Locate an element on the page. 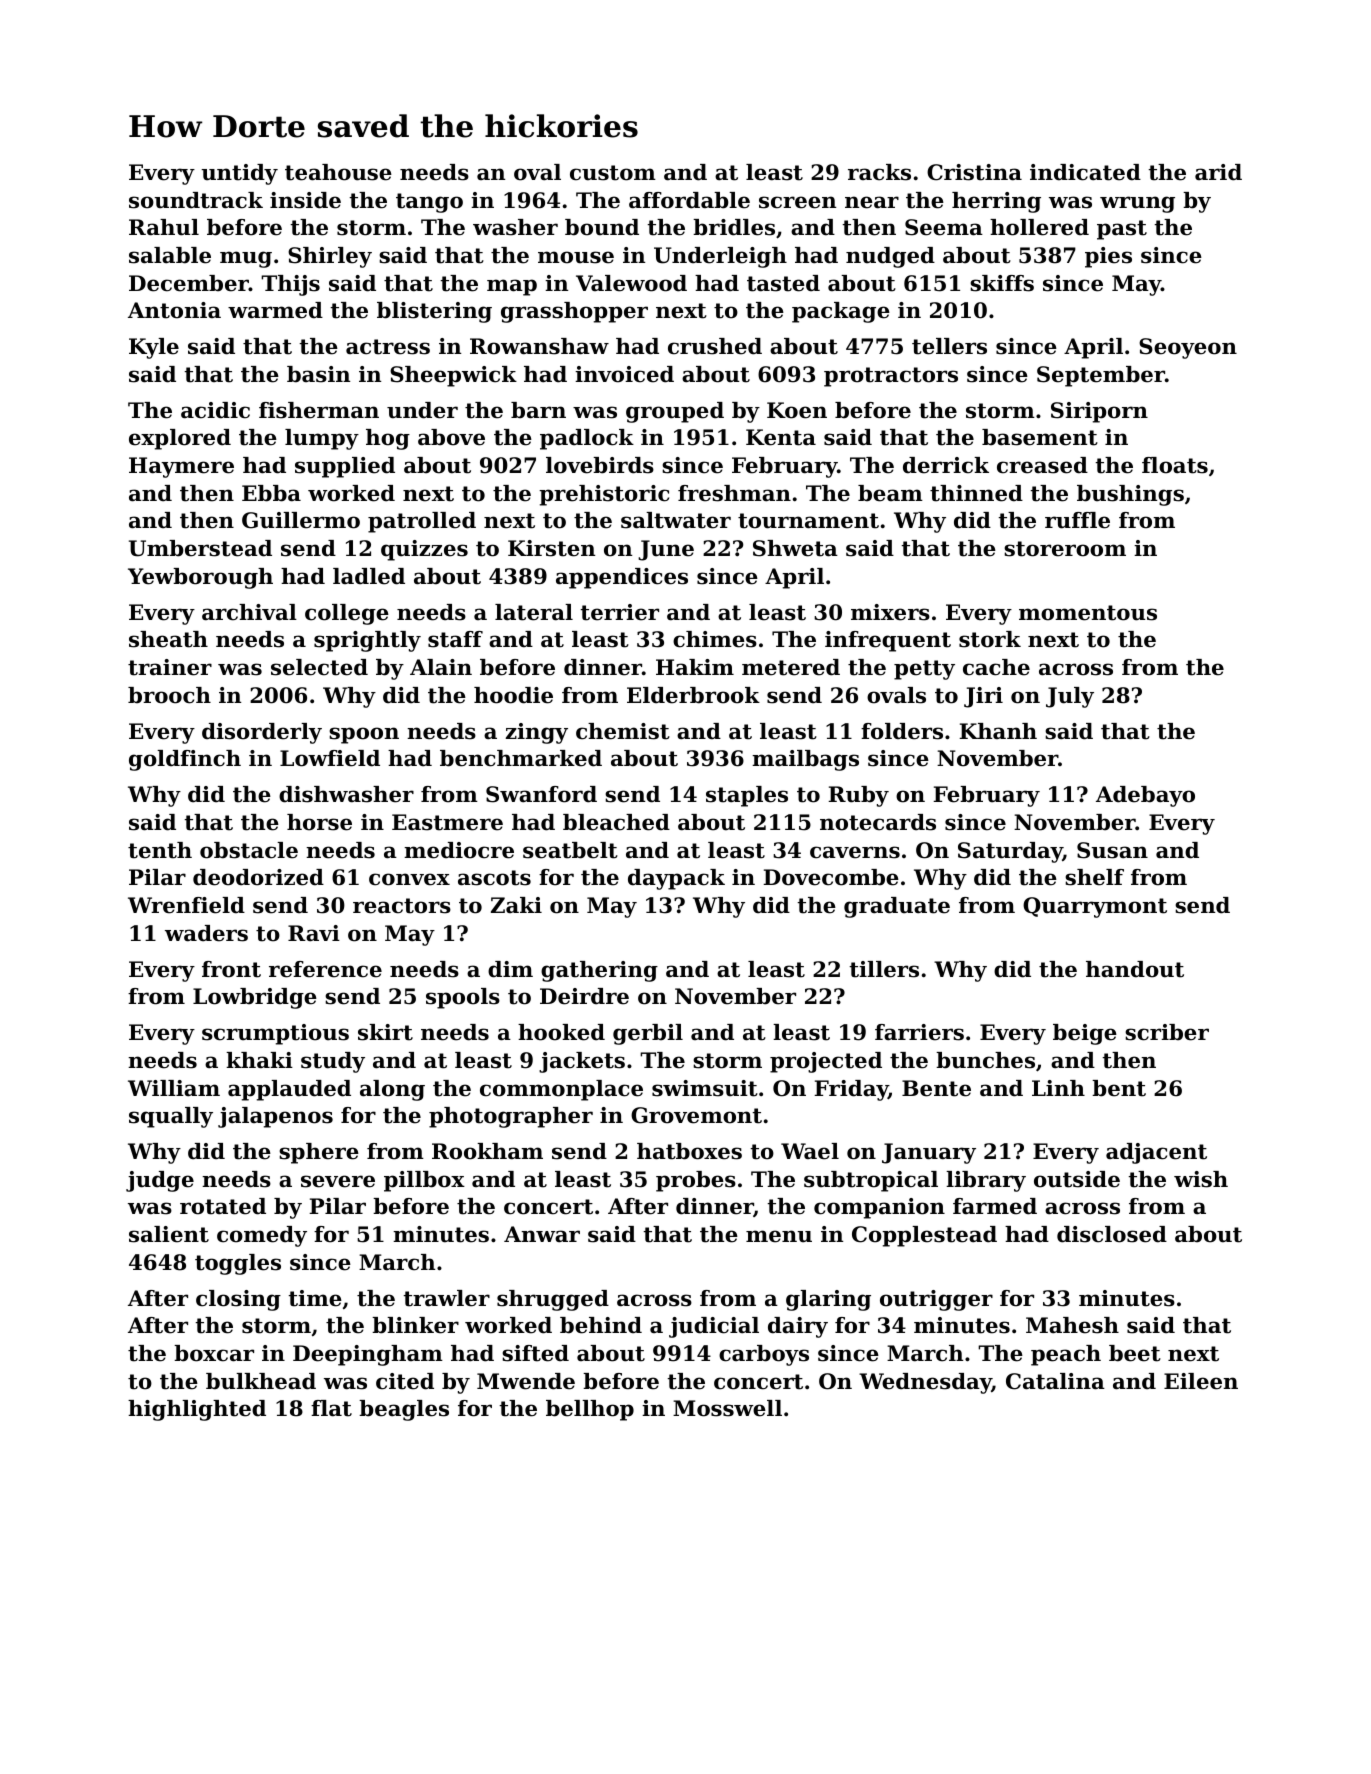 The width and height of the image is (1371, 1774). rotated is located at coordinates (223, 1206).
